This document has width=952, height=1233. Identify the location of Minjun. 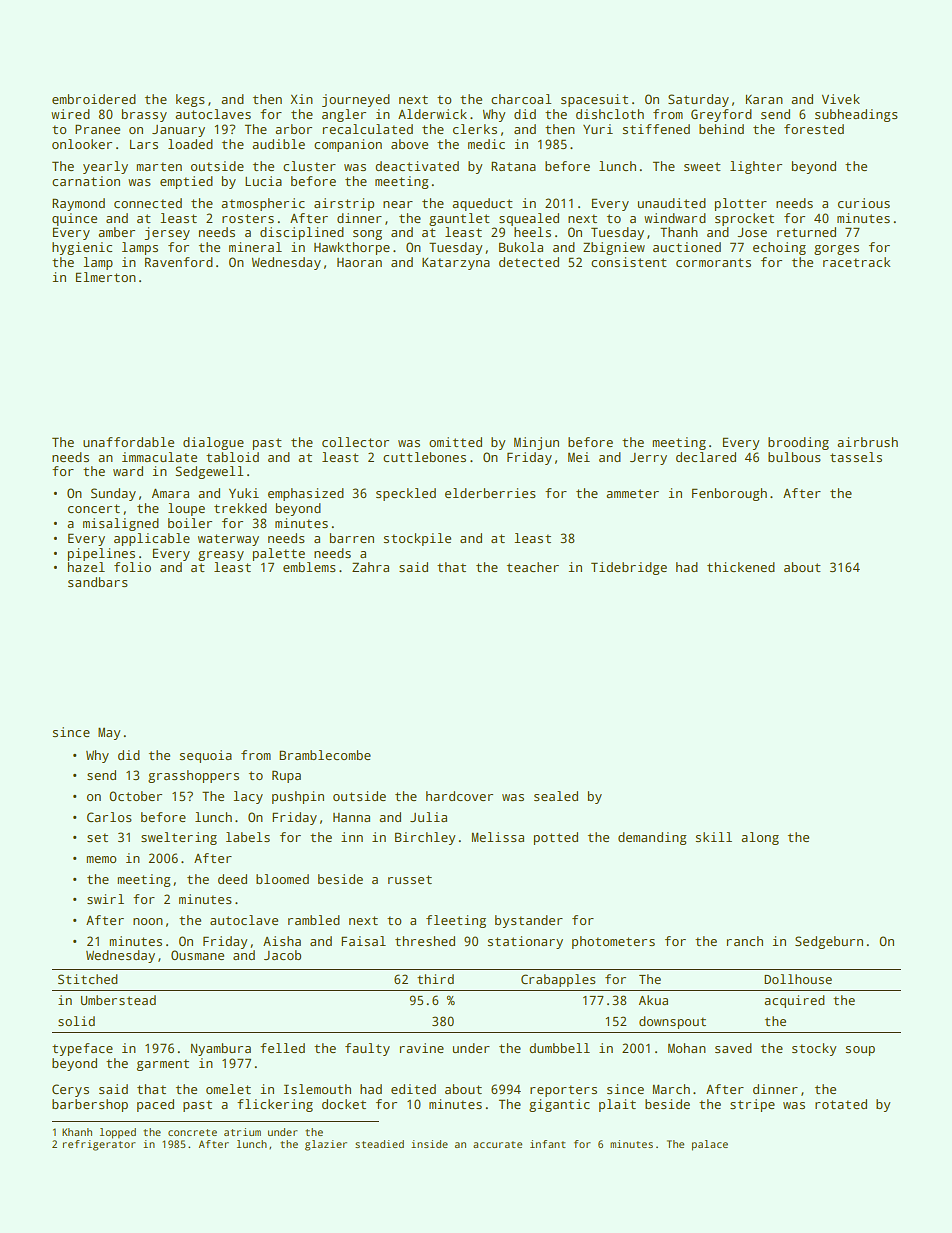
(536, 443).
